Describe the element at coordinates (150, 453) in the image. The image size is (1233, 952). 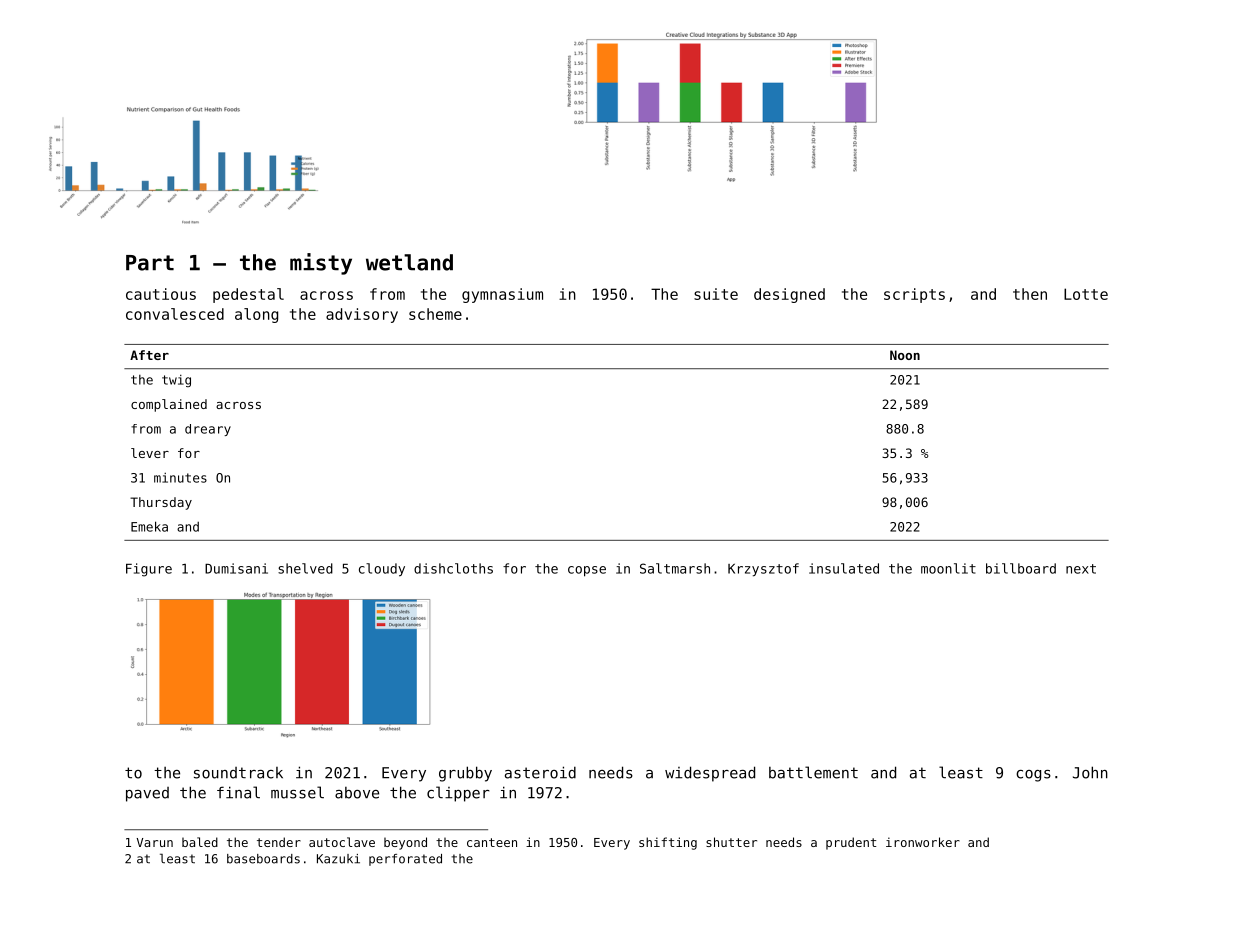
I see `lever` at that location.
